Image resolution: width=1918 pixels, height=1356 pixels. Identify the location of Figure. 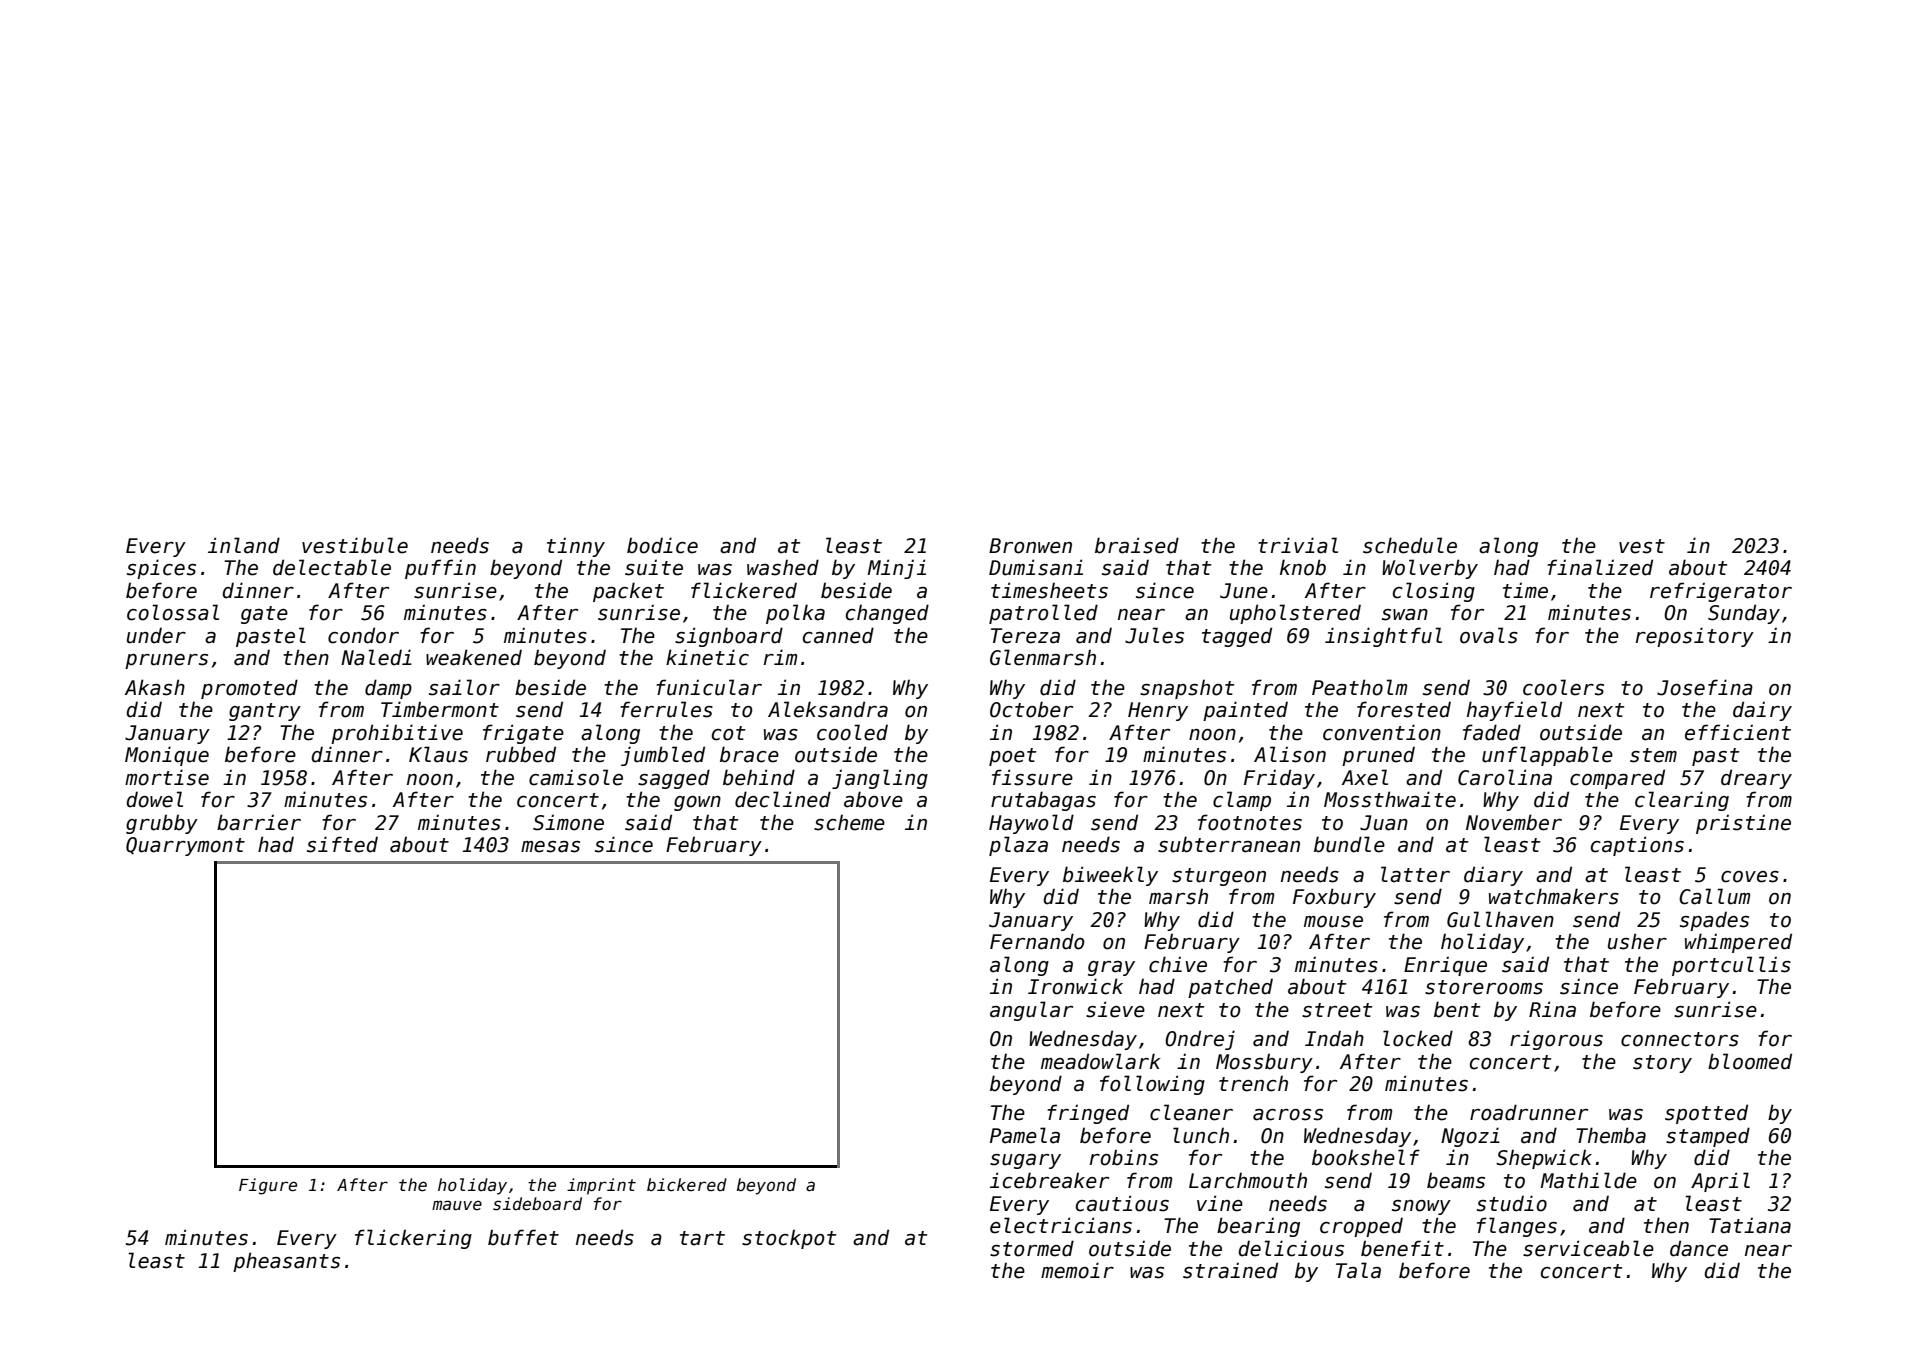
(268, 1186).
